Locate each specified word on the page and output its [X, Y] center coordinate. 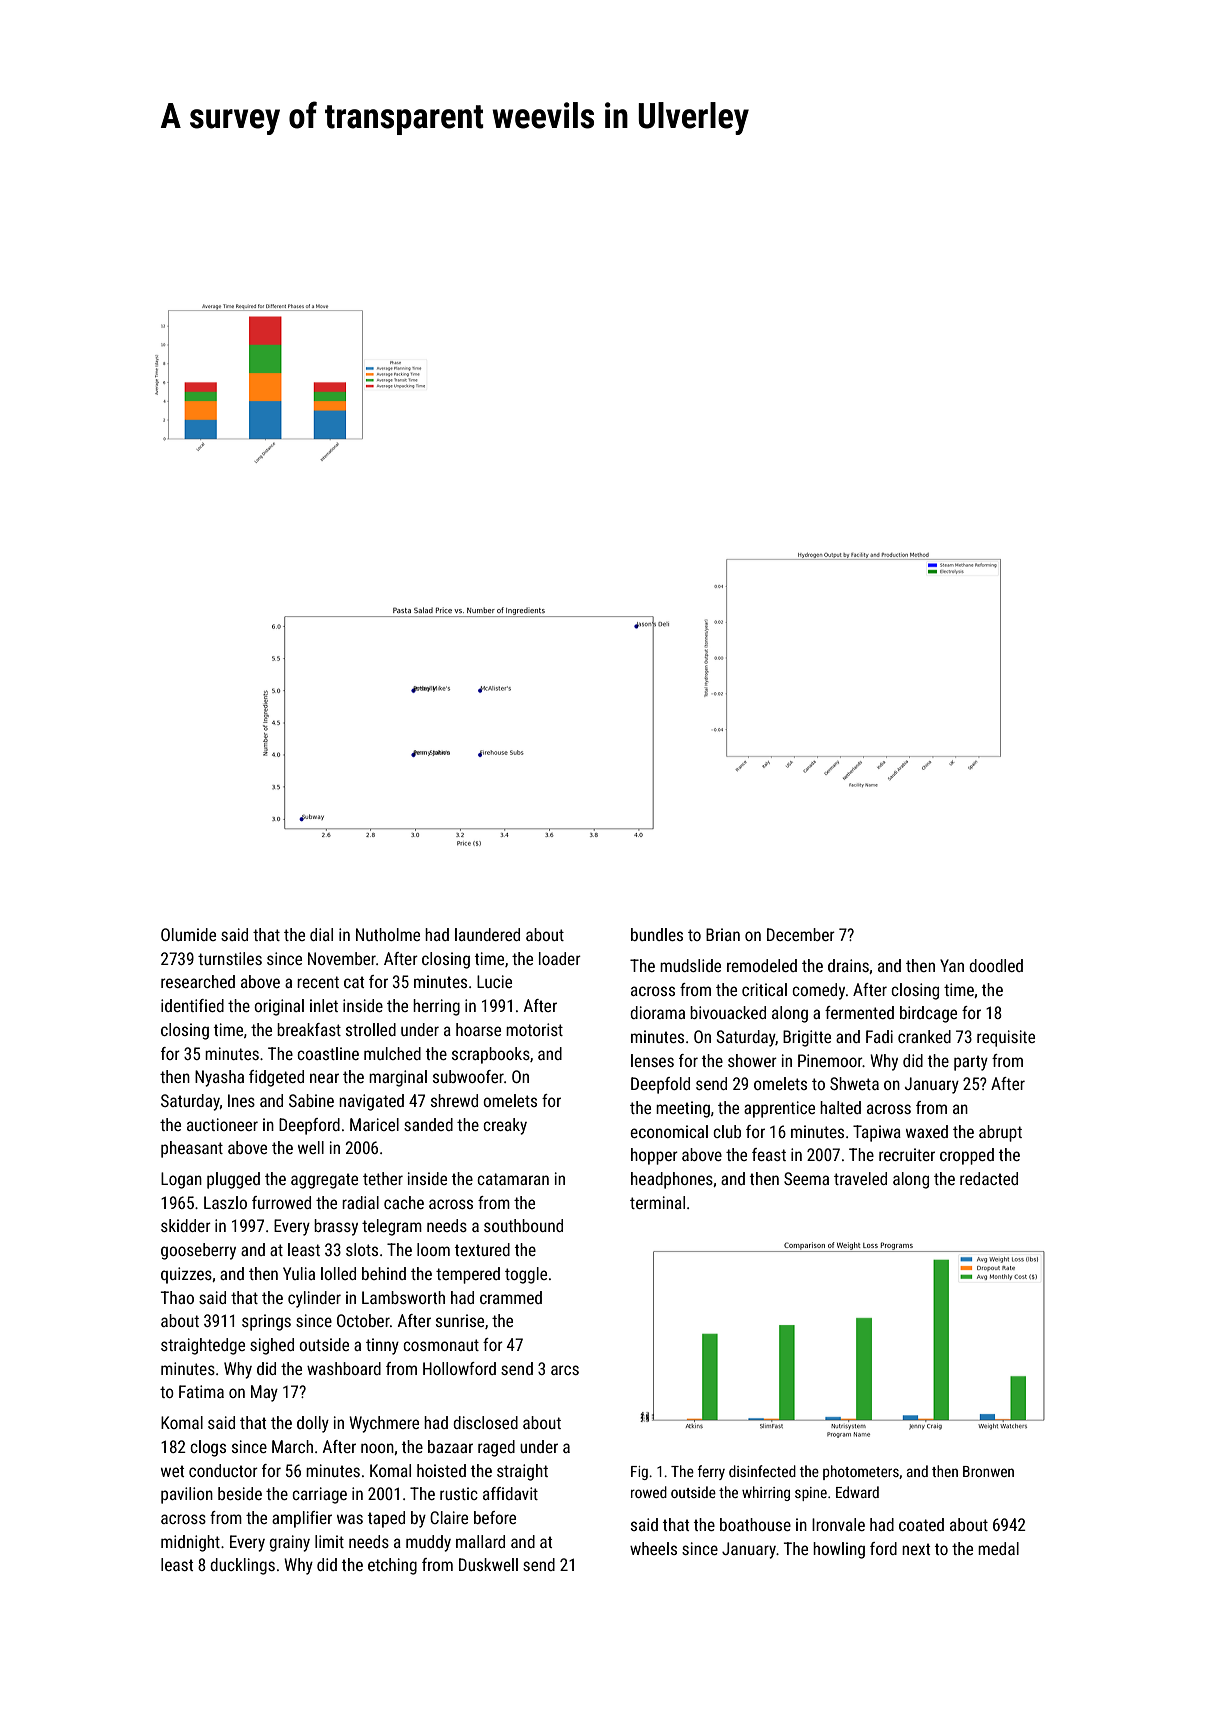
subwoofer [468, 1076]
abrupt [1000, 1133]
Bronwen [988, 1471]
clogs [208, 1448]
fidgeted [276, 1078]
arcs [565, 1370]
